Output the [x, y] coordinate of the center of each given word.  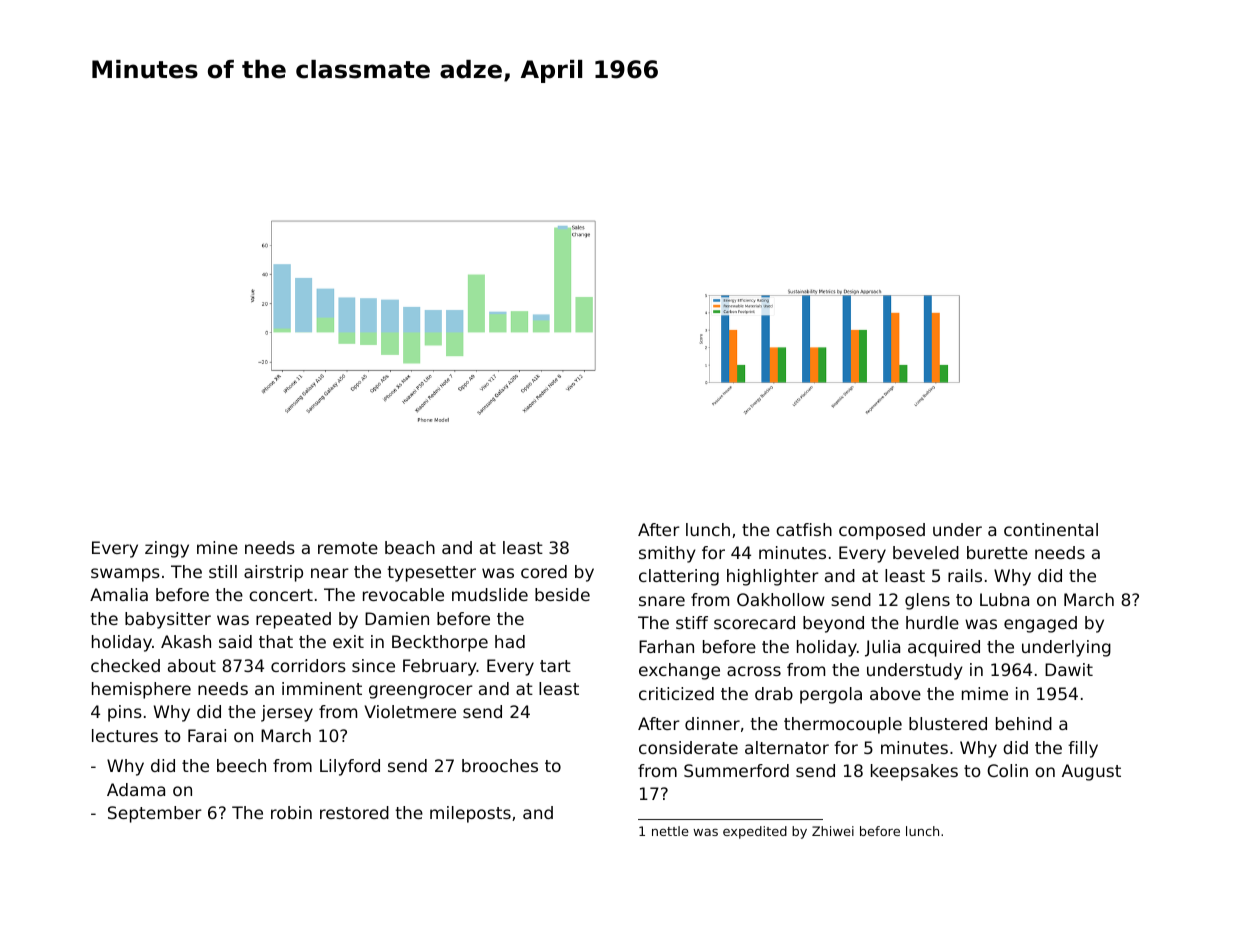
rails [965, 575]
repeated [293, 620]
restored [354, 812]
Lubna [1004, 599]
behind [1024, 723]
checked [125, 665]
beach [410, 547]
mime [985, 693]
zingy [167, 549]
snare [662, 601]
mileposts [470, 814]
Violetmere [410, 711]
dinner [712, 723]
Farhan [666, 646]
